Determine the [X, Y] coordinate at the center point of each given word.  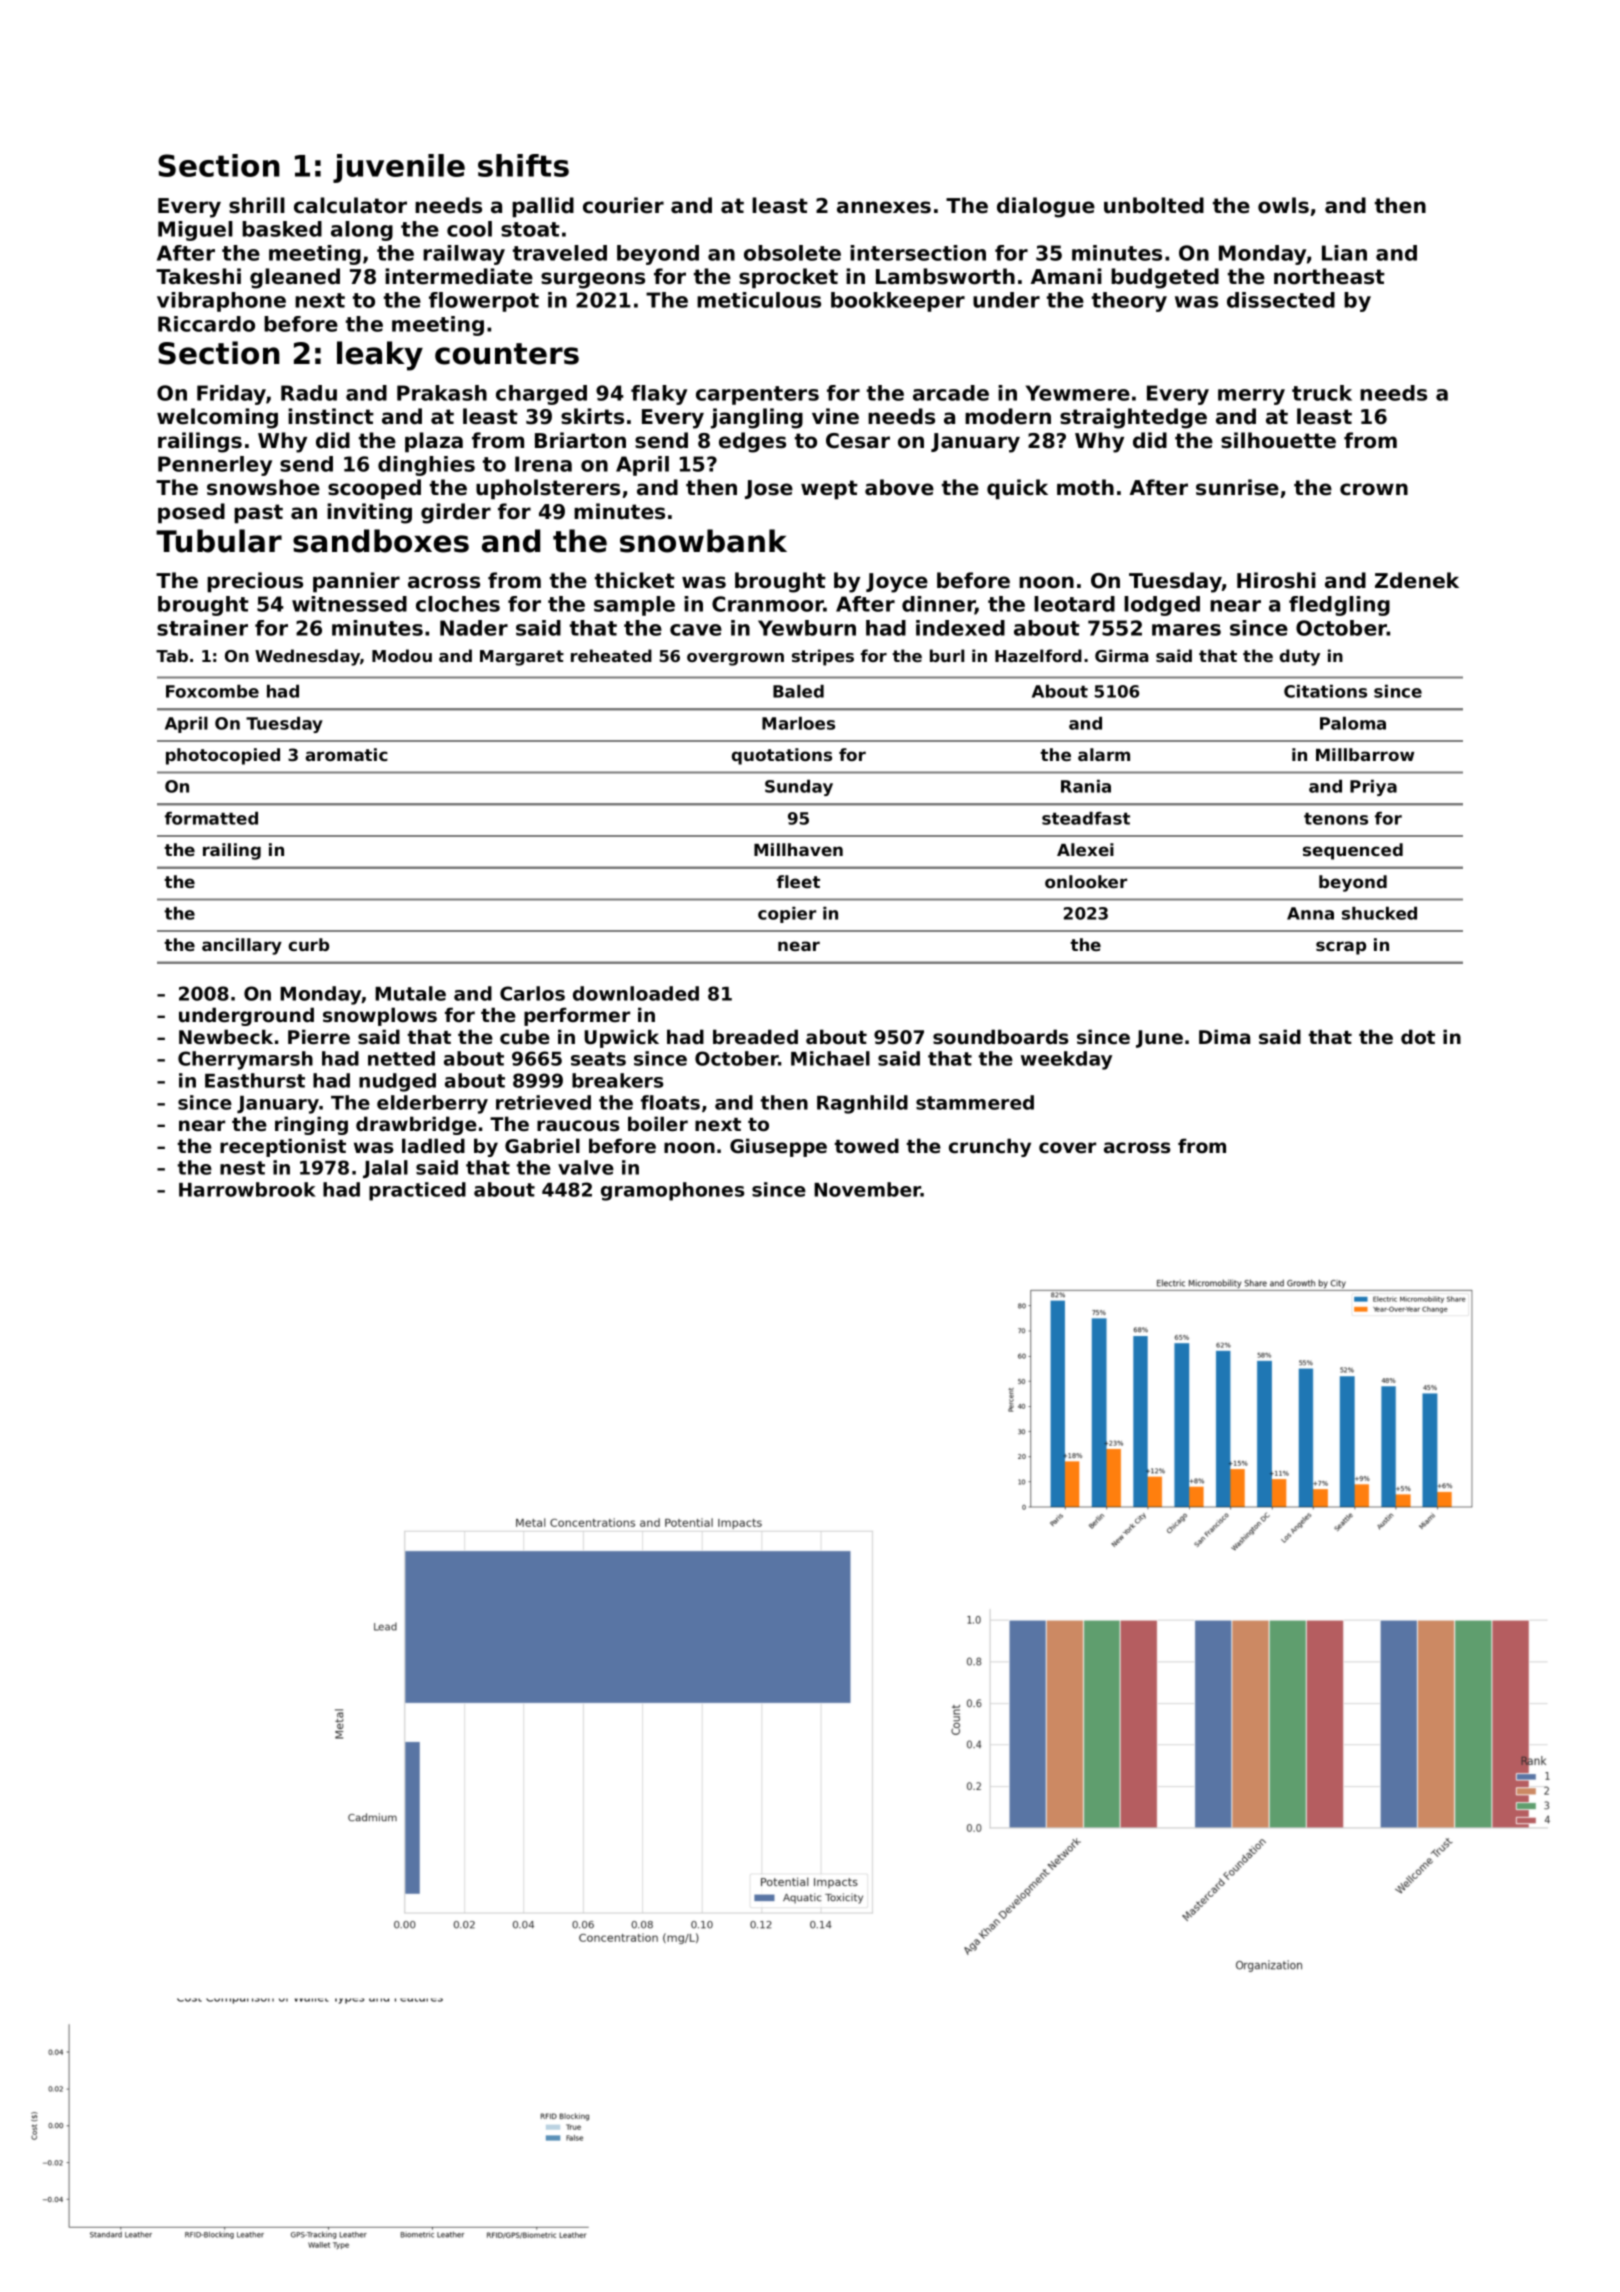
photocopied [223, 756]
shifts [523, 165]
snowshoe [263, 487]
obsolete [792, 253]
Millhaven [798, 849]
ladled [433, 1145]
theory [1129, 302]
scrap [1341, 948]
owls [1283, 205]
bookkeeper [898, 302]
